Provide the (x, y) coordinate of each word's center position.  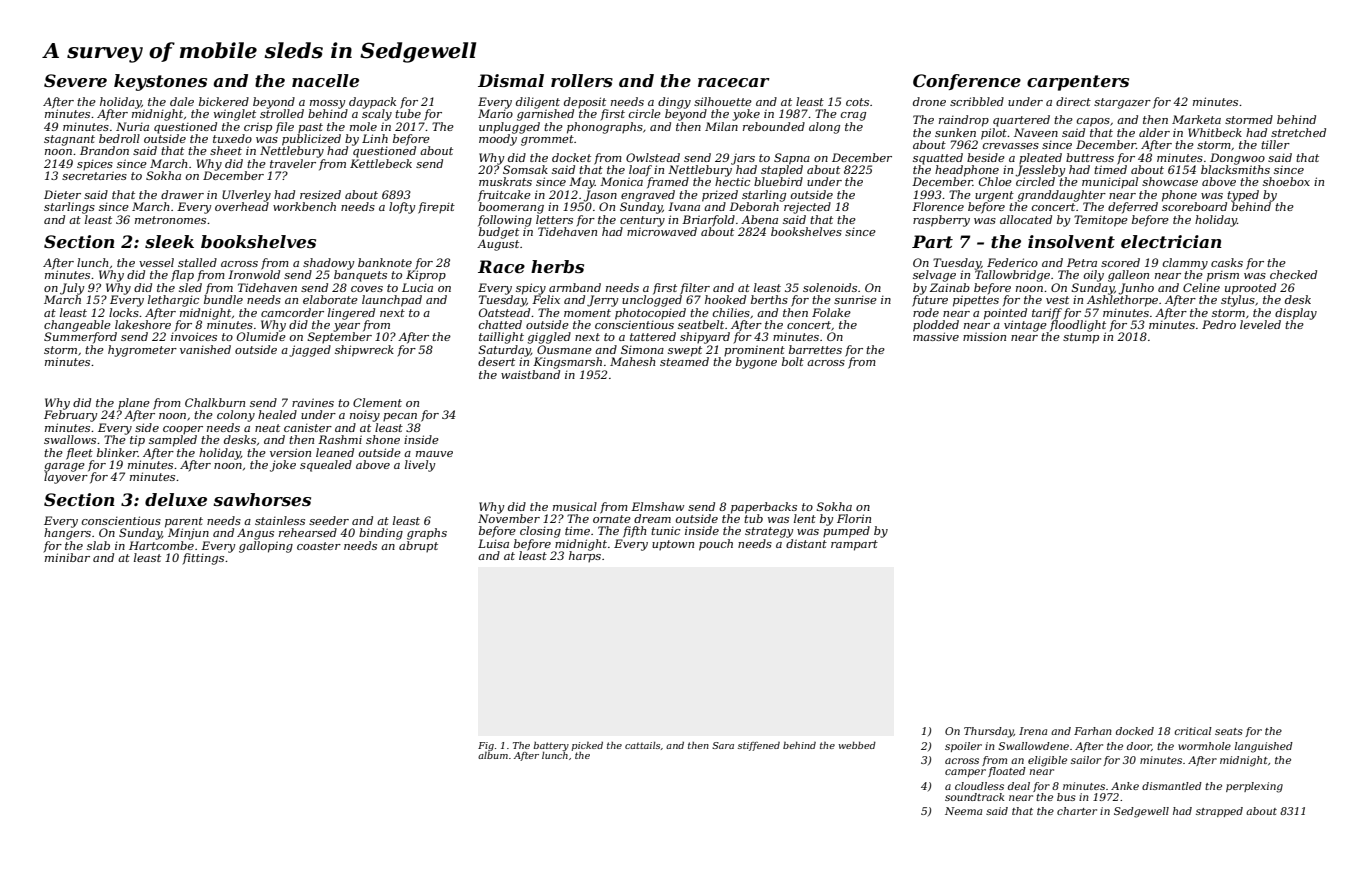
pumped (846, 532)
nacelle (325, 80)
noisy (365, 416)
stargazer (1122, 103)
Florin (854, 518)
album (493, 755)
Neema (963, 811)
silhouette (723, 101)
